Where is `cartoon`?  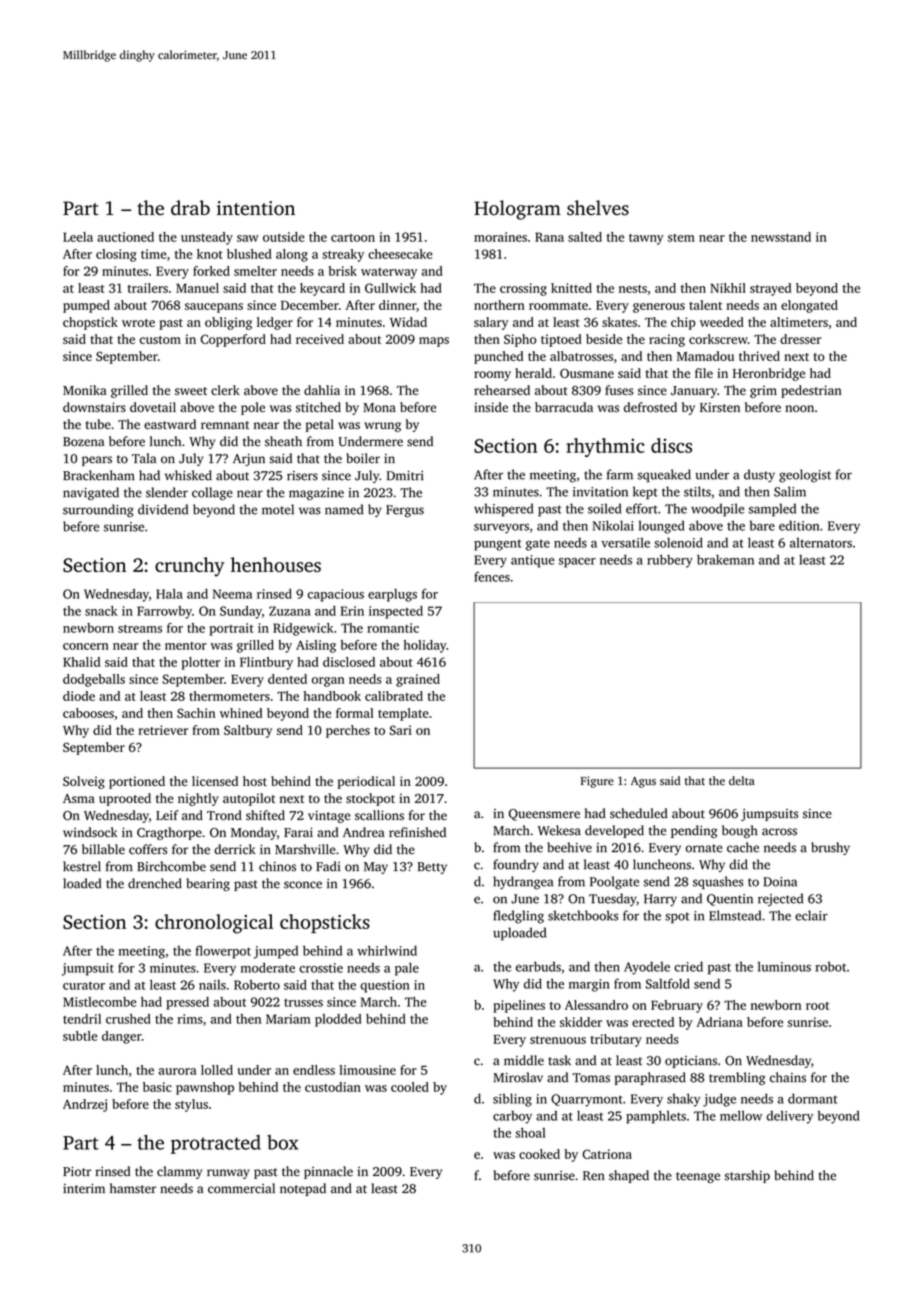
cartoon is located at coordinates (353, 238).
